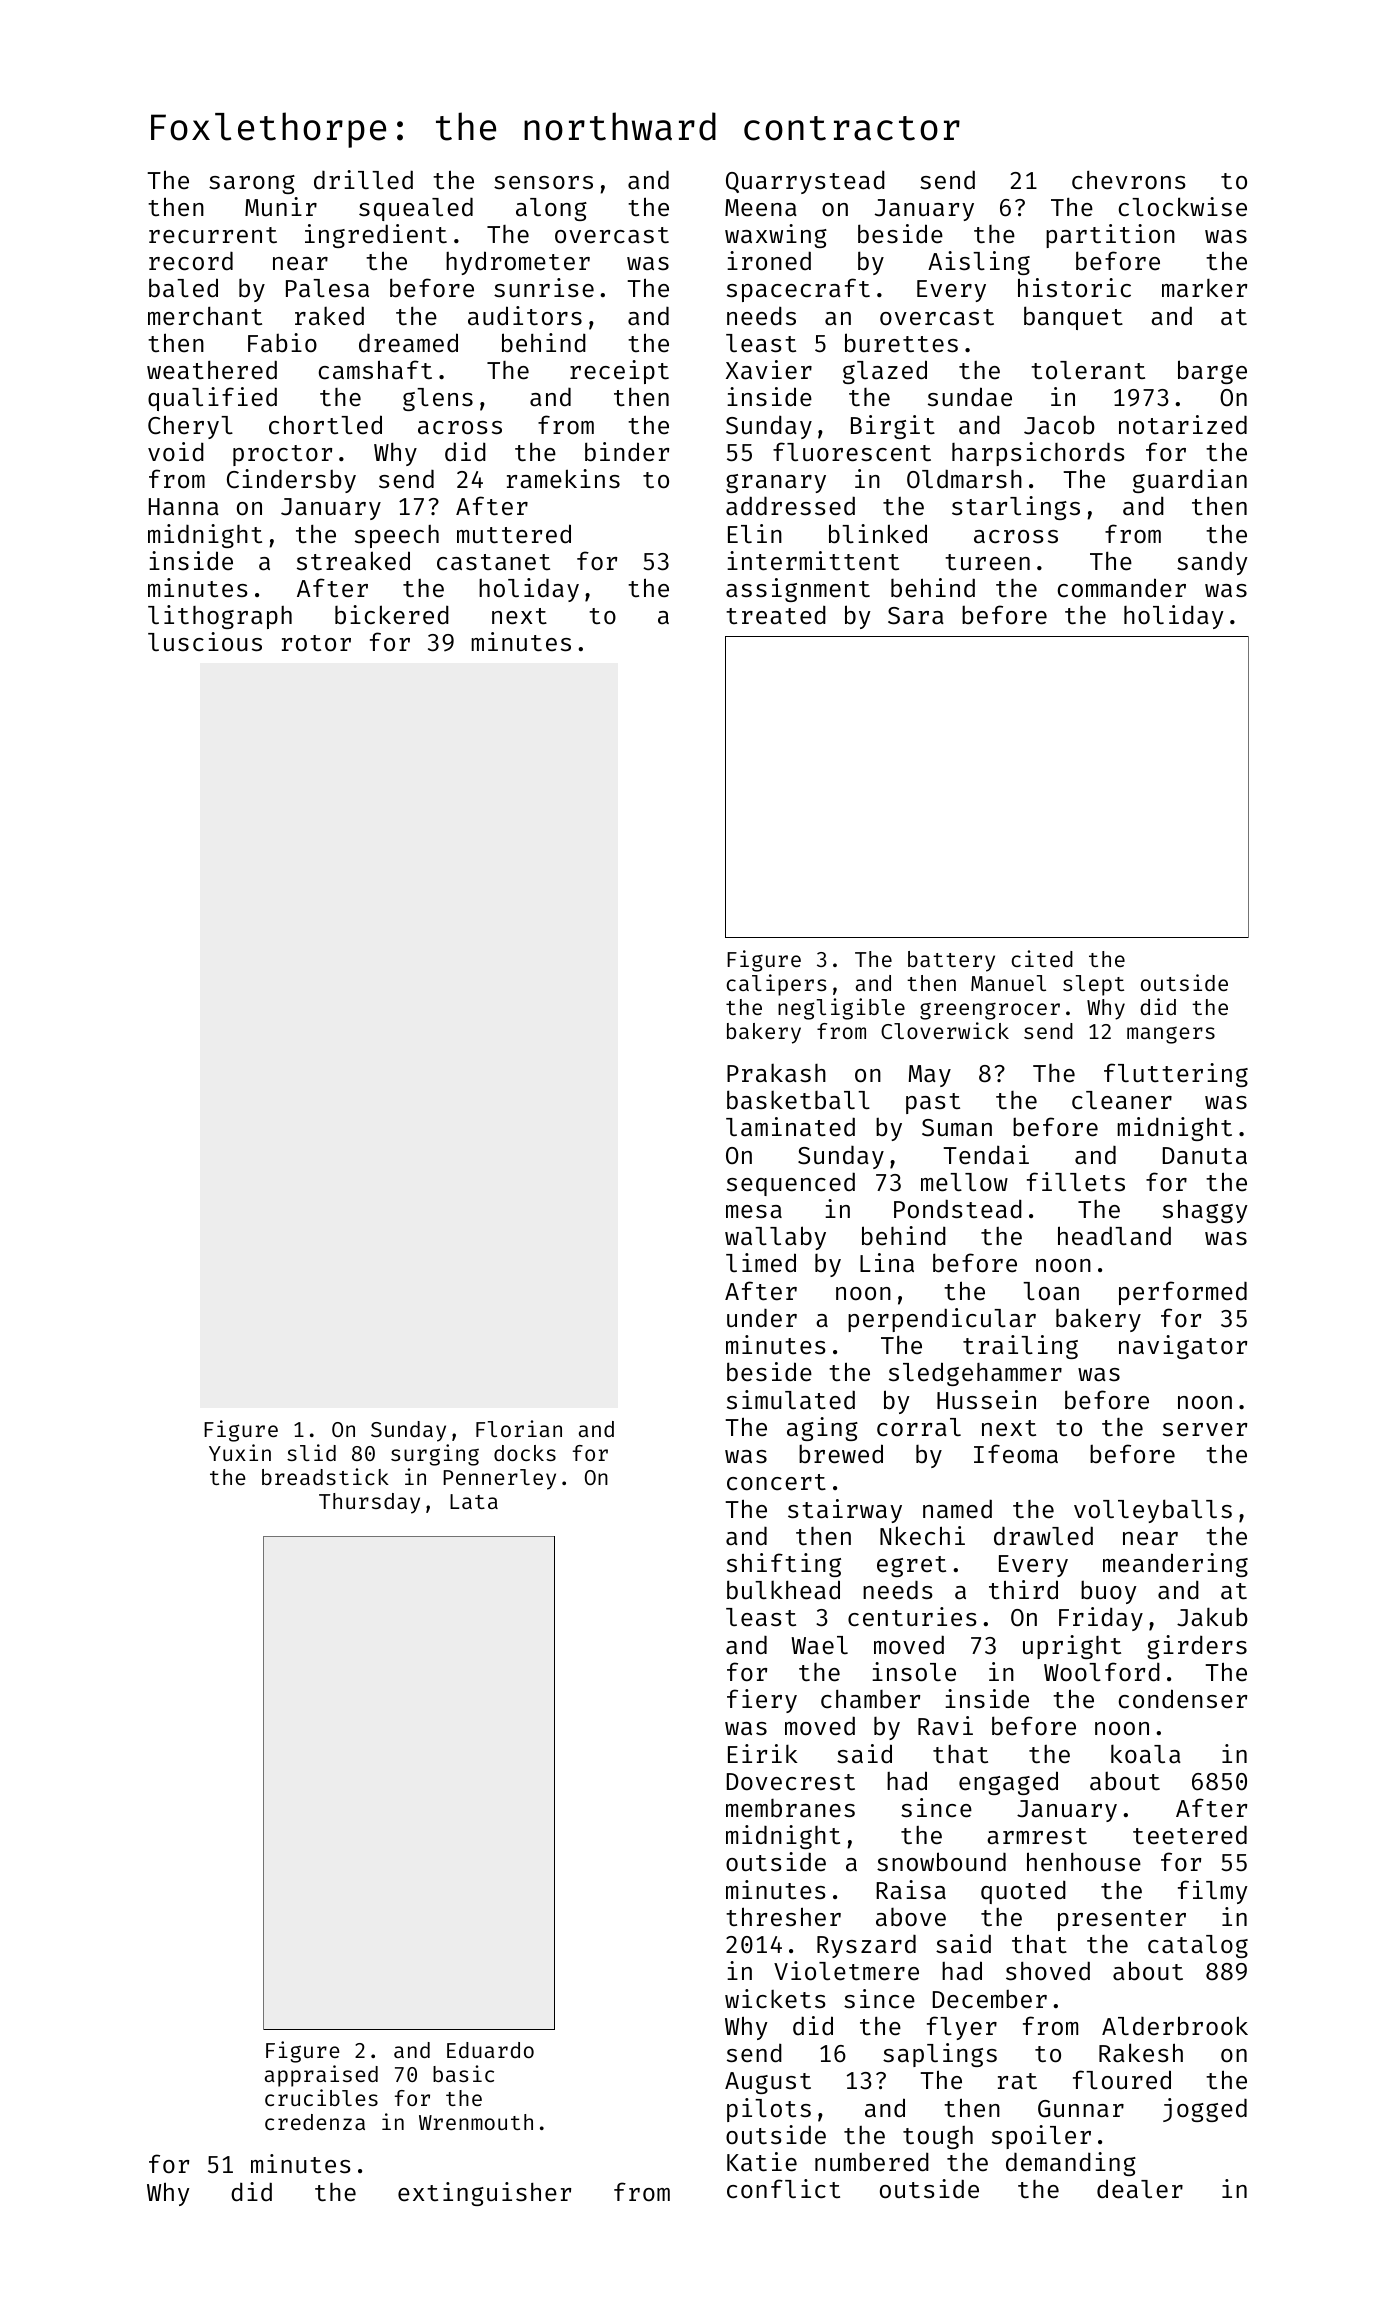  Describe the element at coordinates (805, 182) in the screenshot. I see `Quarrystead` at that location.
